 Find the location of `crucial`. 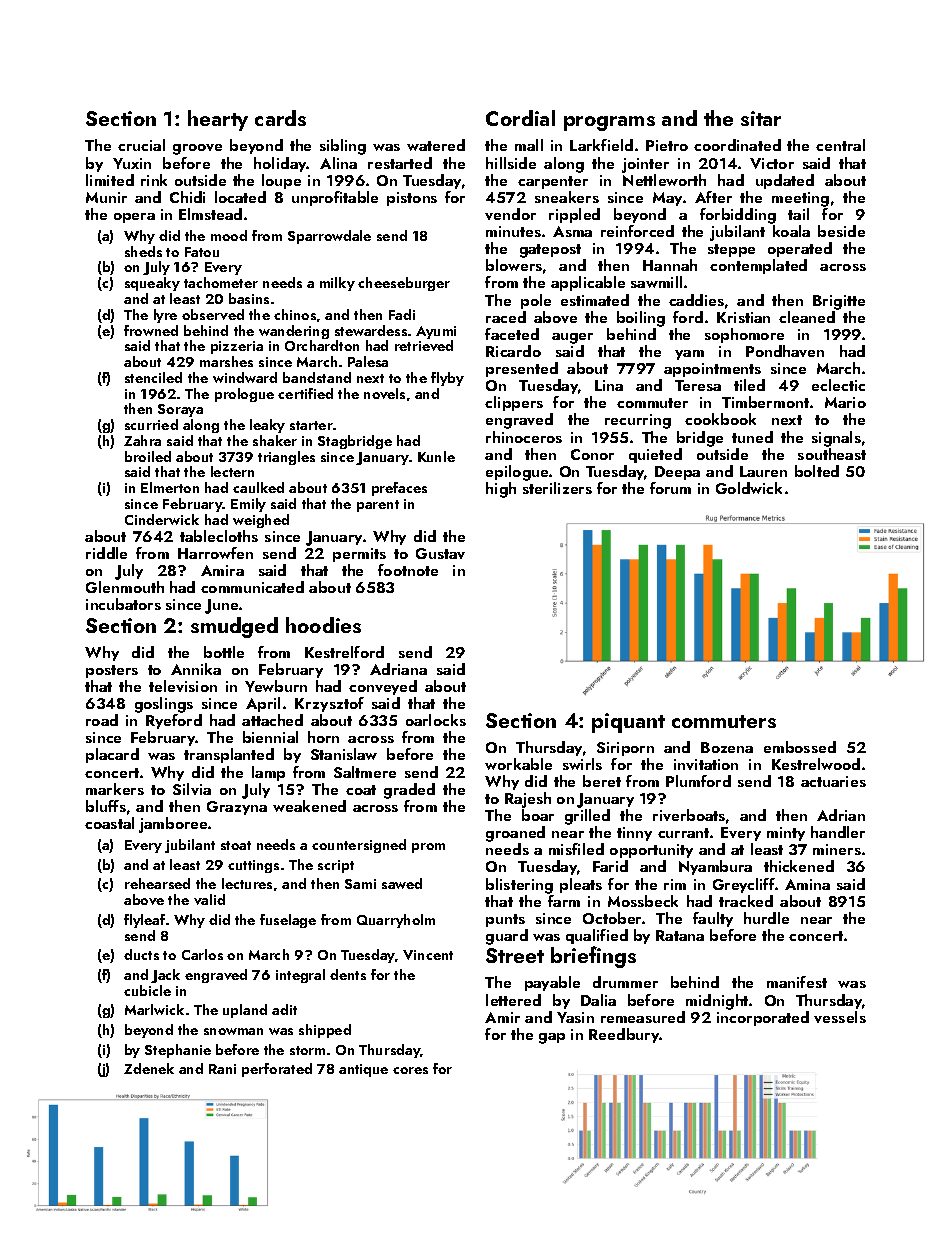

crucial is located at coordinates (141, 145).
